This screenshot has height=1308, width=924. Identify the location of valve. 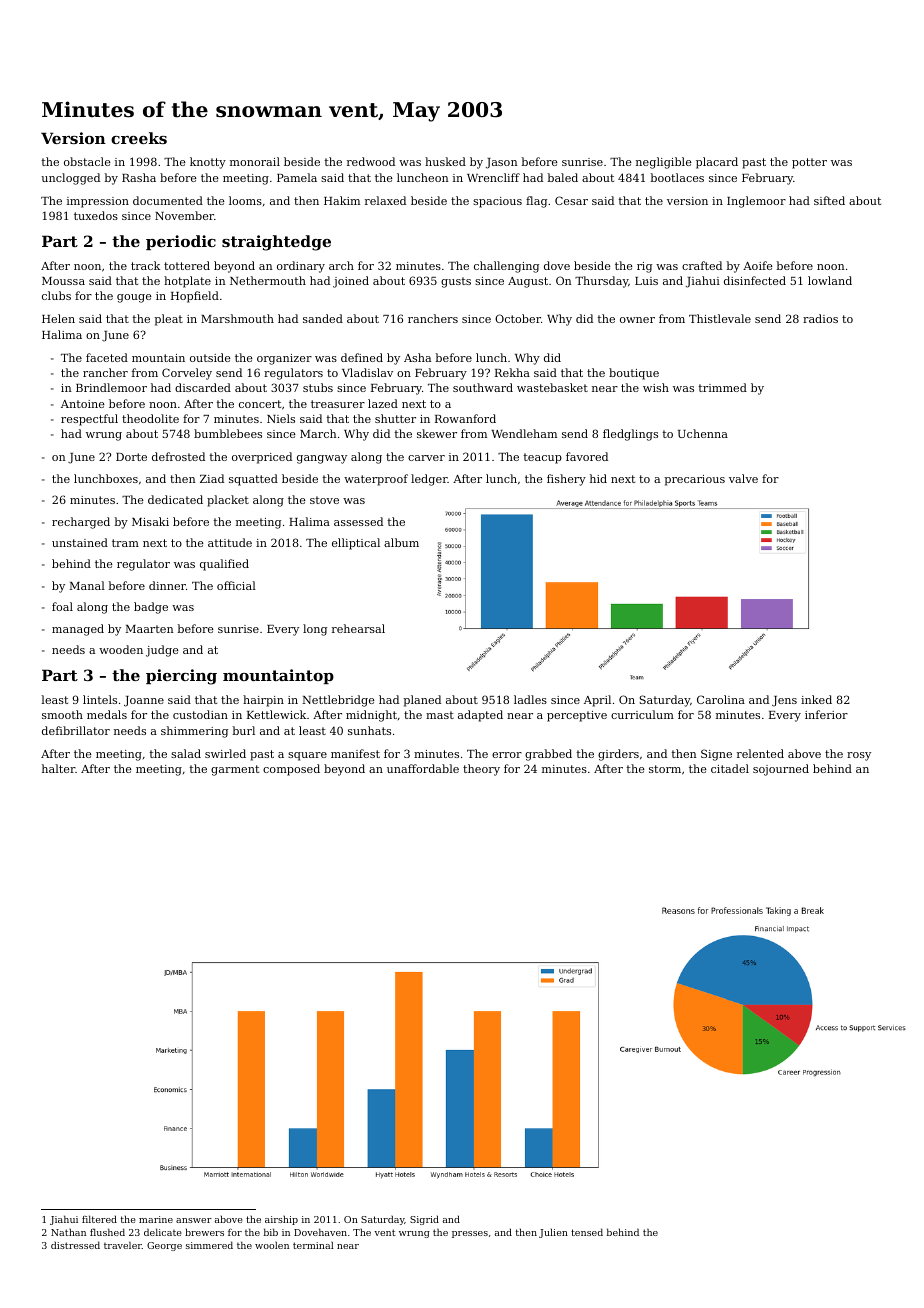
(743, 478).
